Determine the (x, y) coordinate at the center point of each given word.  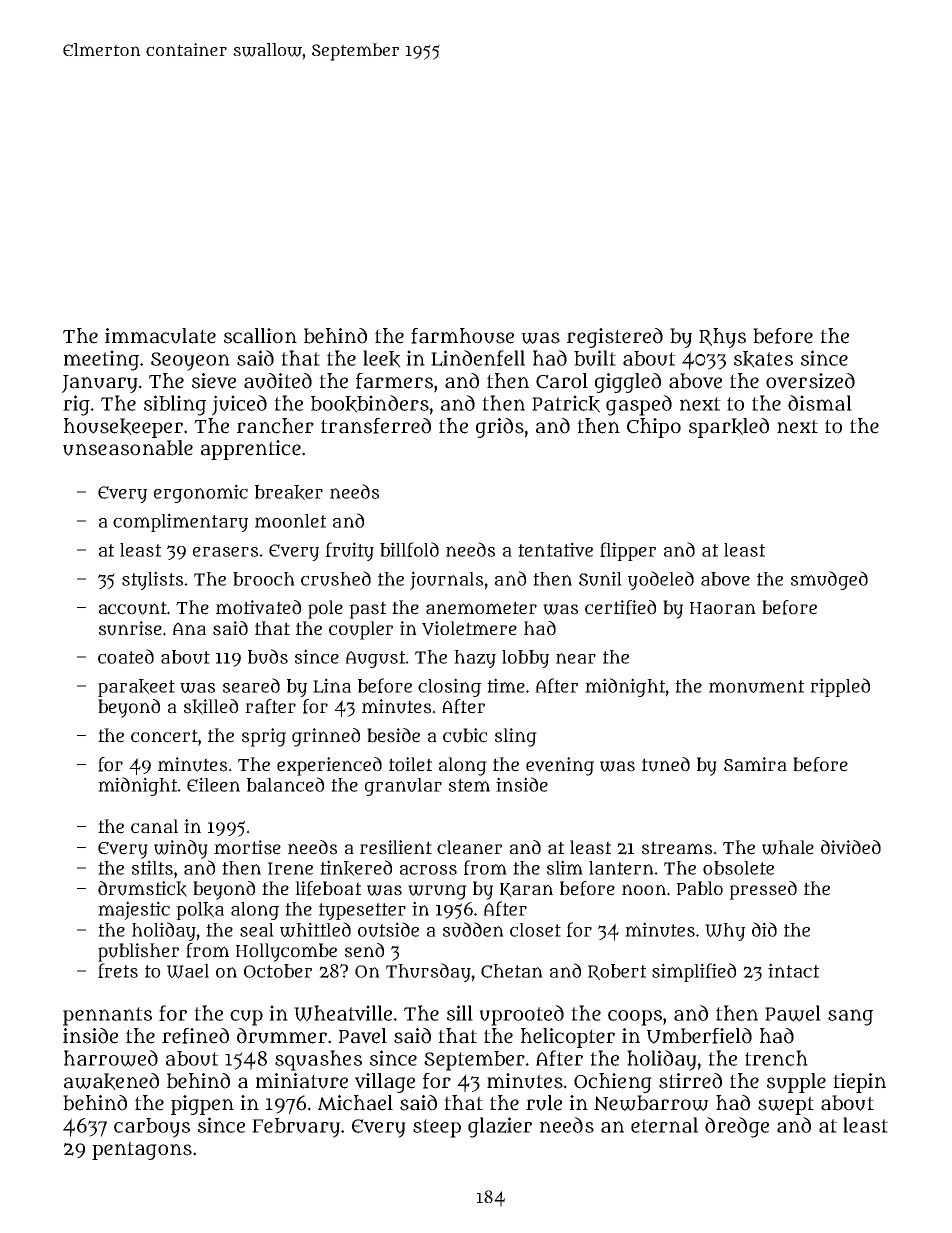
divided (851, 847)
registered (615, 338)
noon (644, 890)
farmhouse (462, 336)
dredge (737, 1127)
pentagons (142, 1150)
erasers (225, 552)
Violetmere (469, 628)
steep (437, 1128)
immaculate (160, 336)
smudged (829, 580)
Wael (188, 971)
